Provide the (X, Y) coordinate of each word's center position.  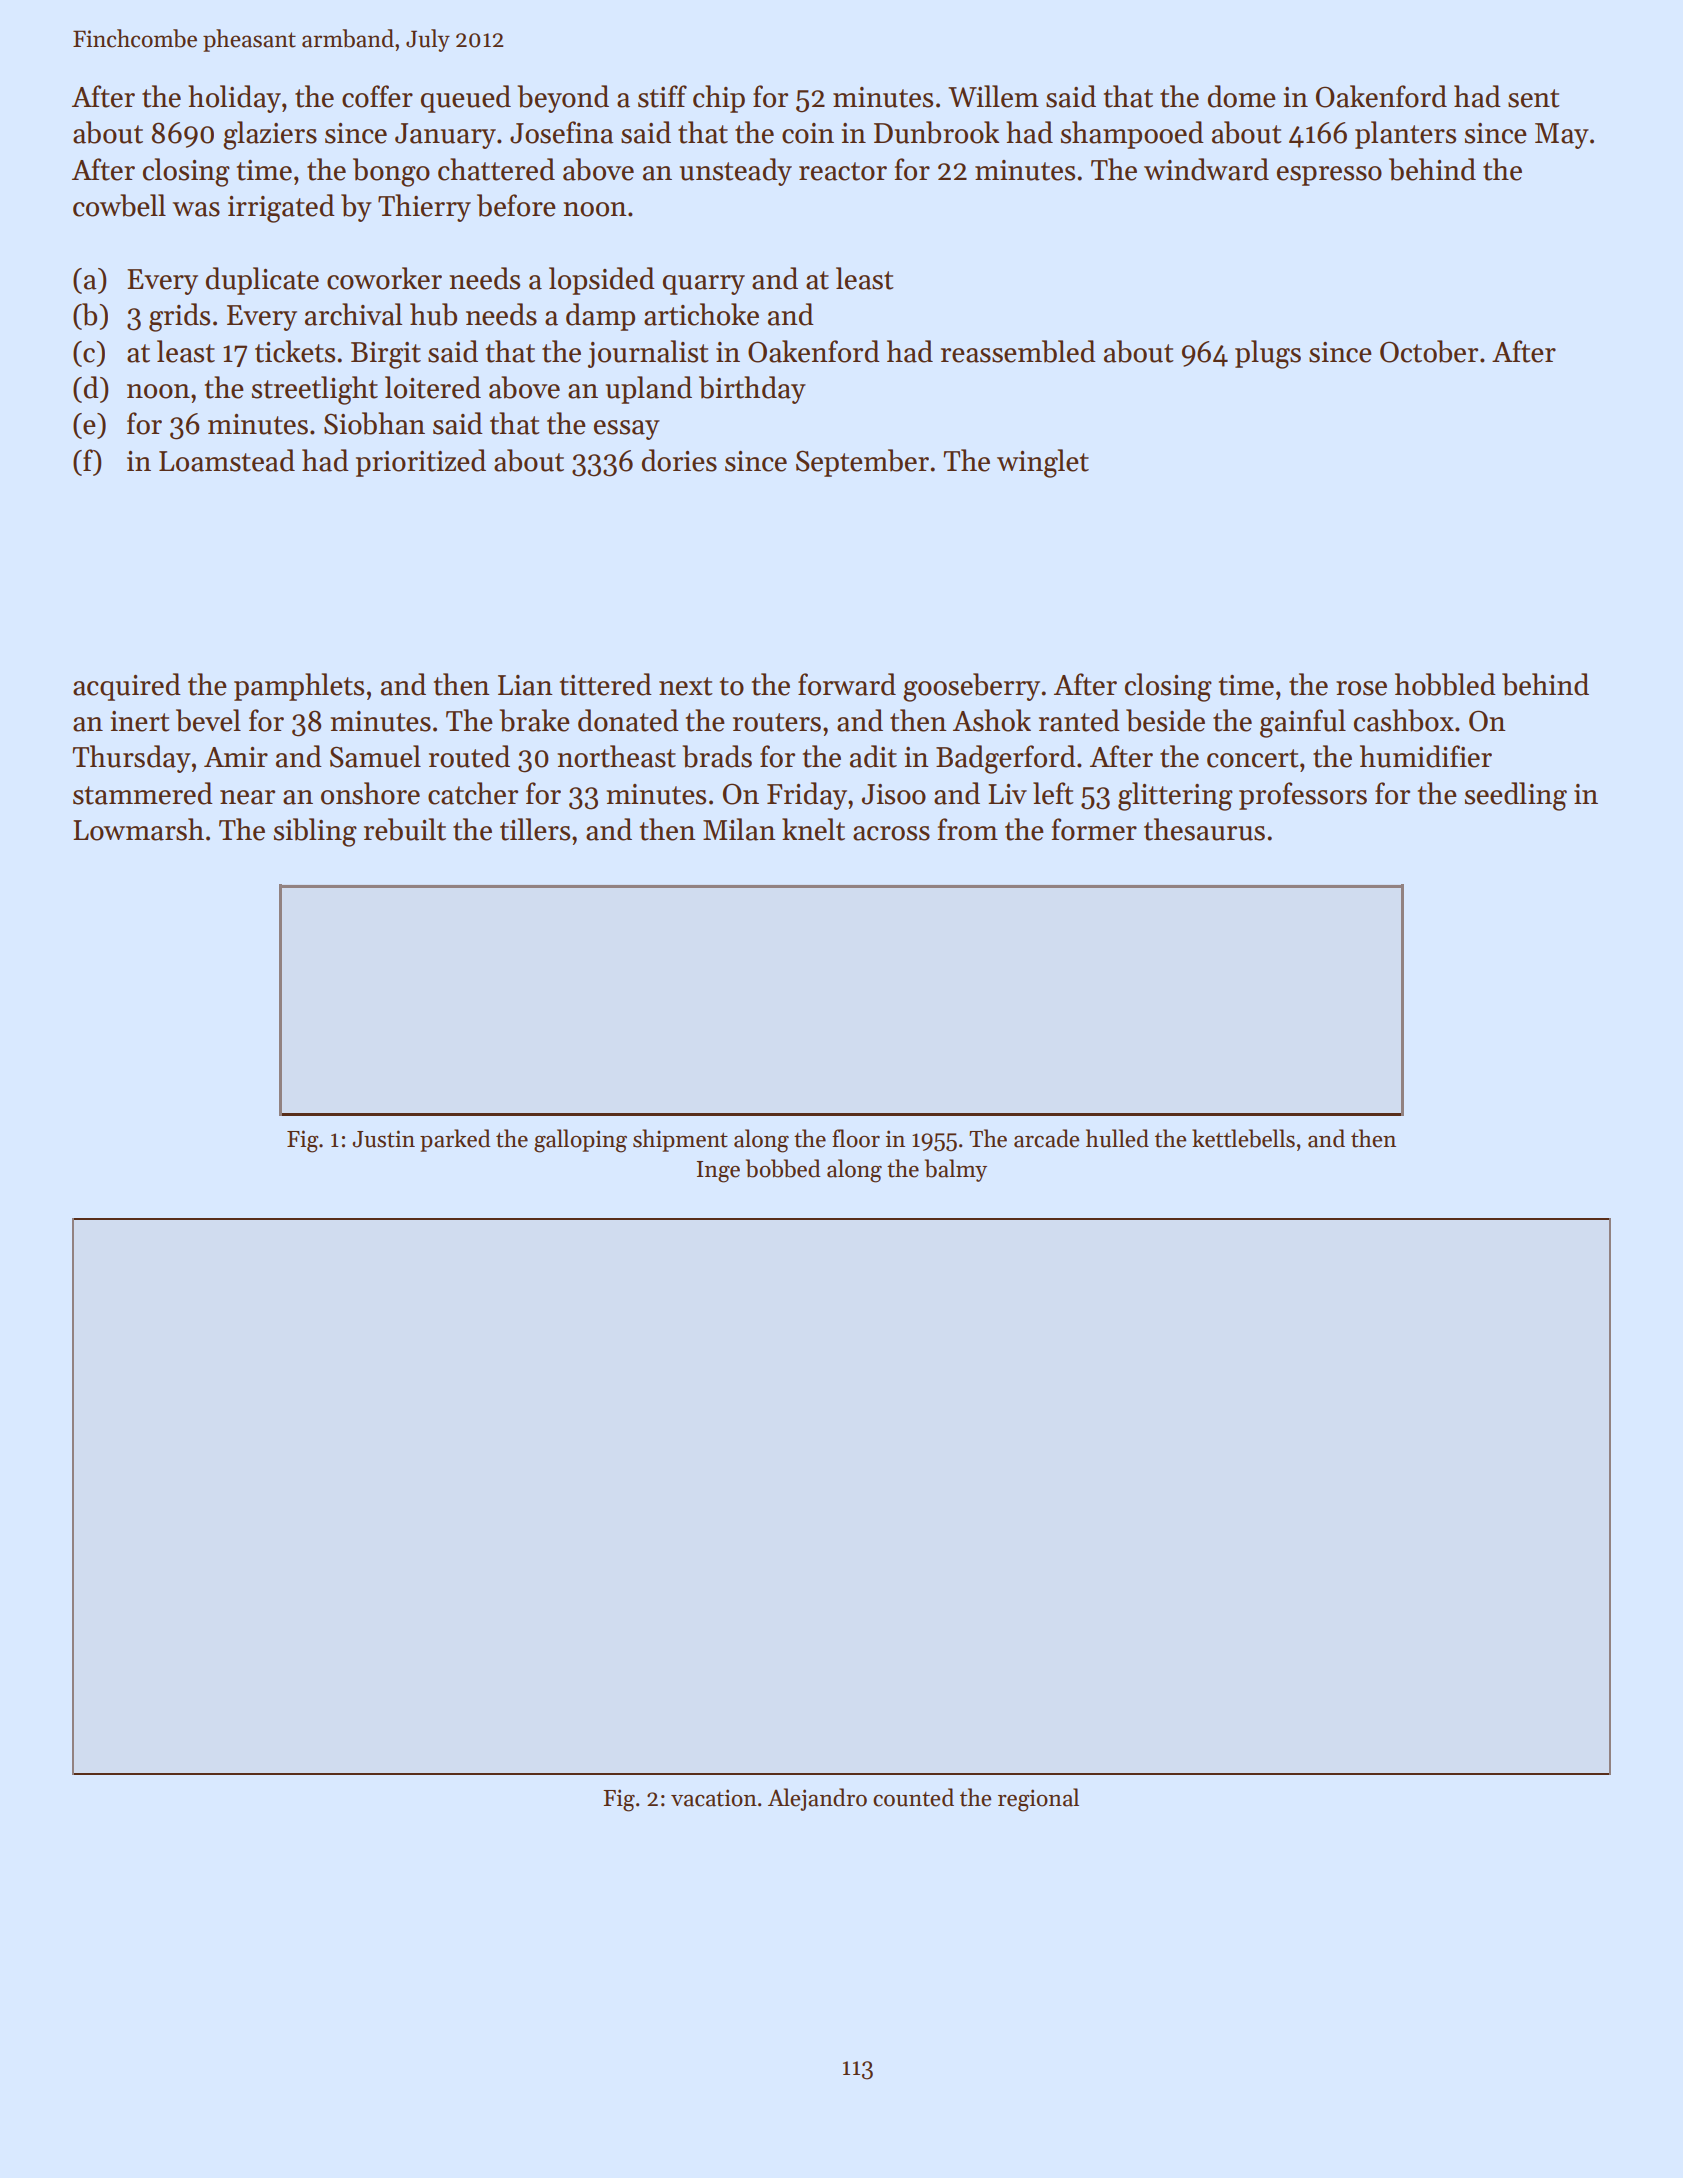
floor (856, 1138)
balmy (956, 1170)
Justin (383, 1139)
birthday (752, 390)
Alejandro (817, 1799)
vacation (714, 1798)
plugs (1268, 354)
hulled (1117, 1138)
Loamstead (227, 460)
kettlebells (1243, 1138)
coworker (384, 278)
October (1429, 351)
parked (455, 1140)
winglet (1043, 463)
